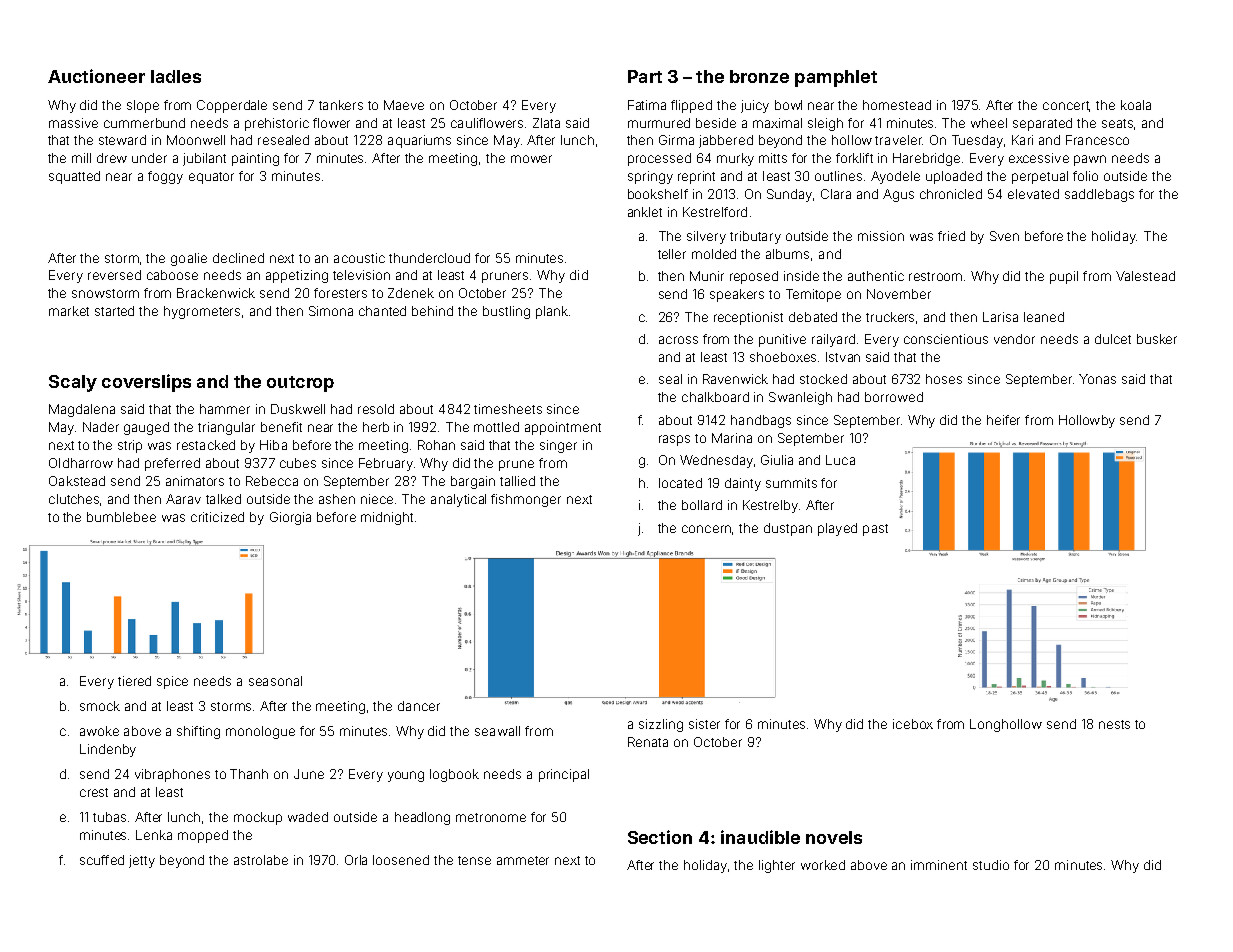 The height and width of the screenshot is (952, 1233). I want to click on mockup, so click(258, 818).
